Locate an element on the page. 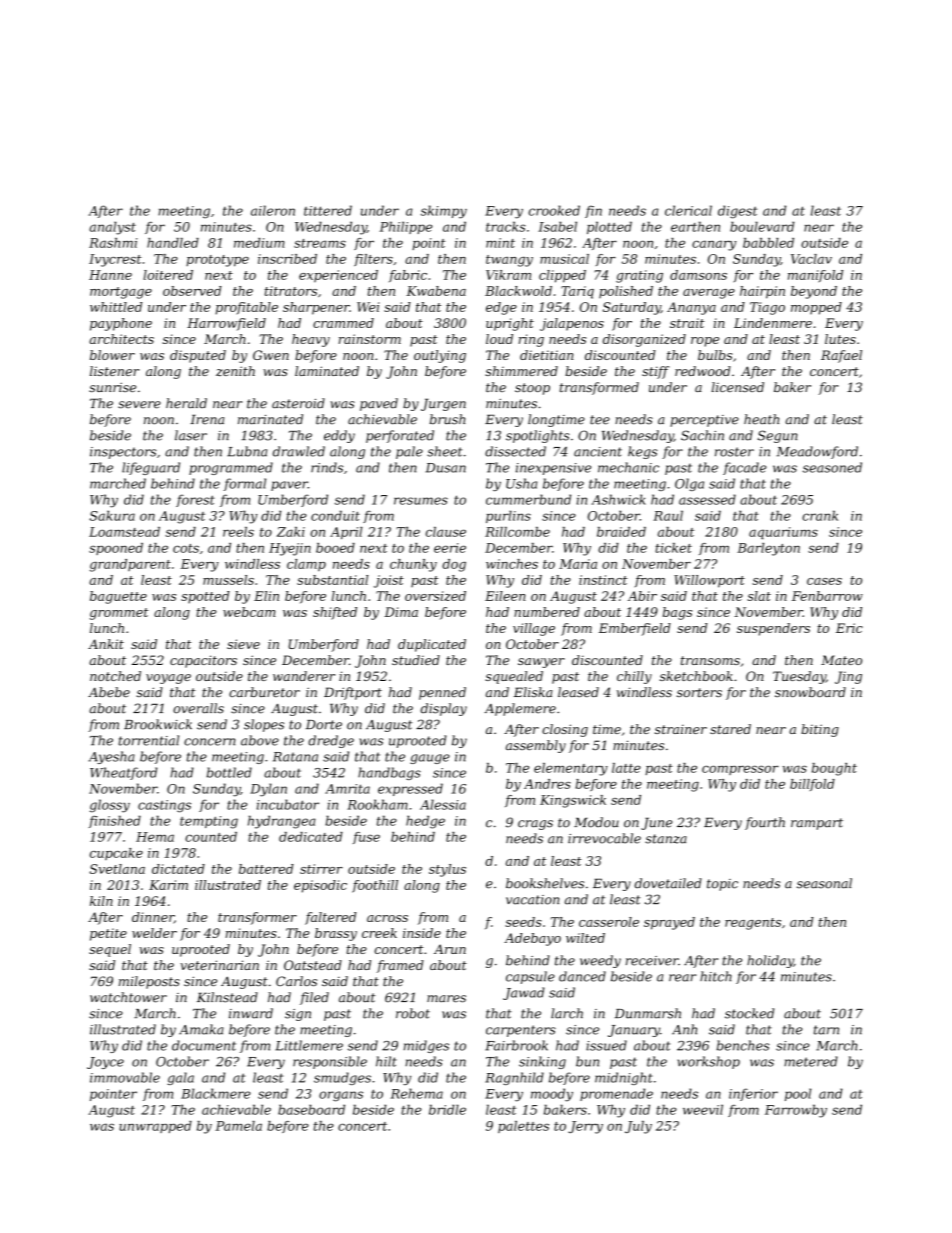 The width and height of the image is (952, 1233). handled is located at coordinates (173, 243).
